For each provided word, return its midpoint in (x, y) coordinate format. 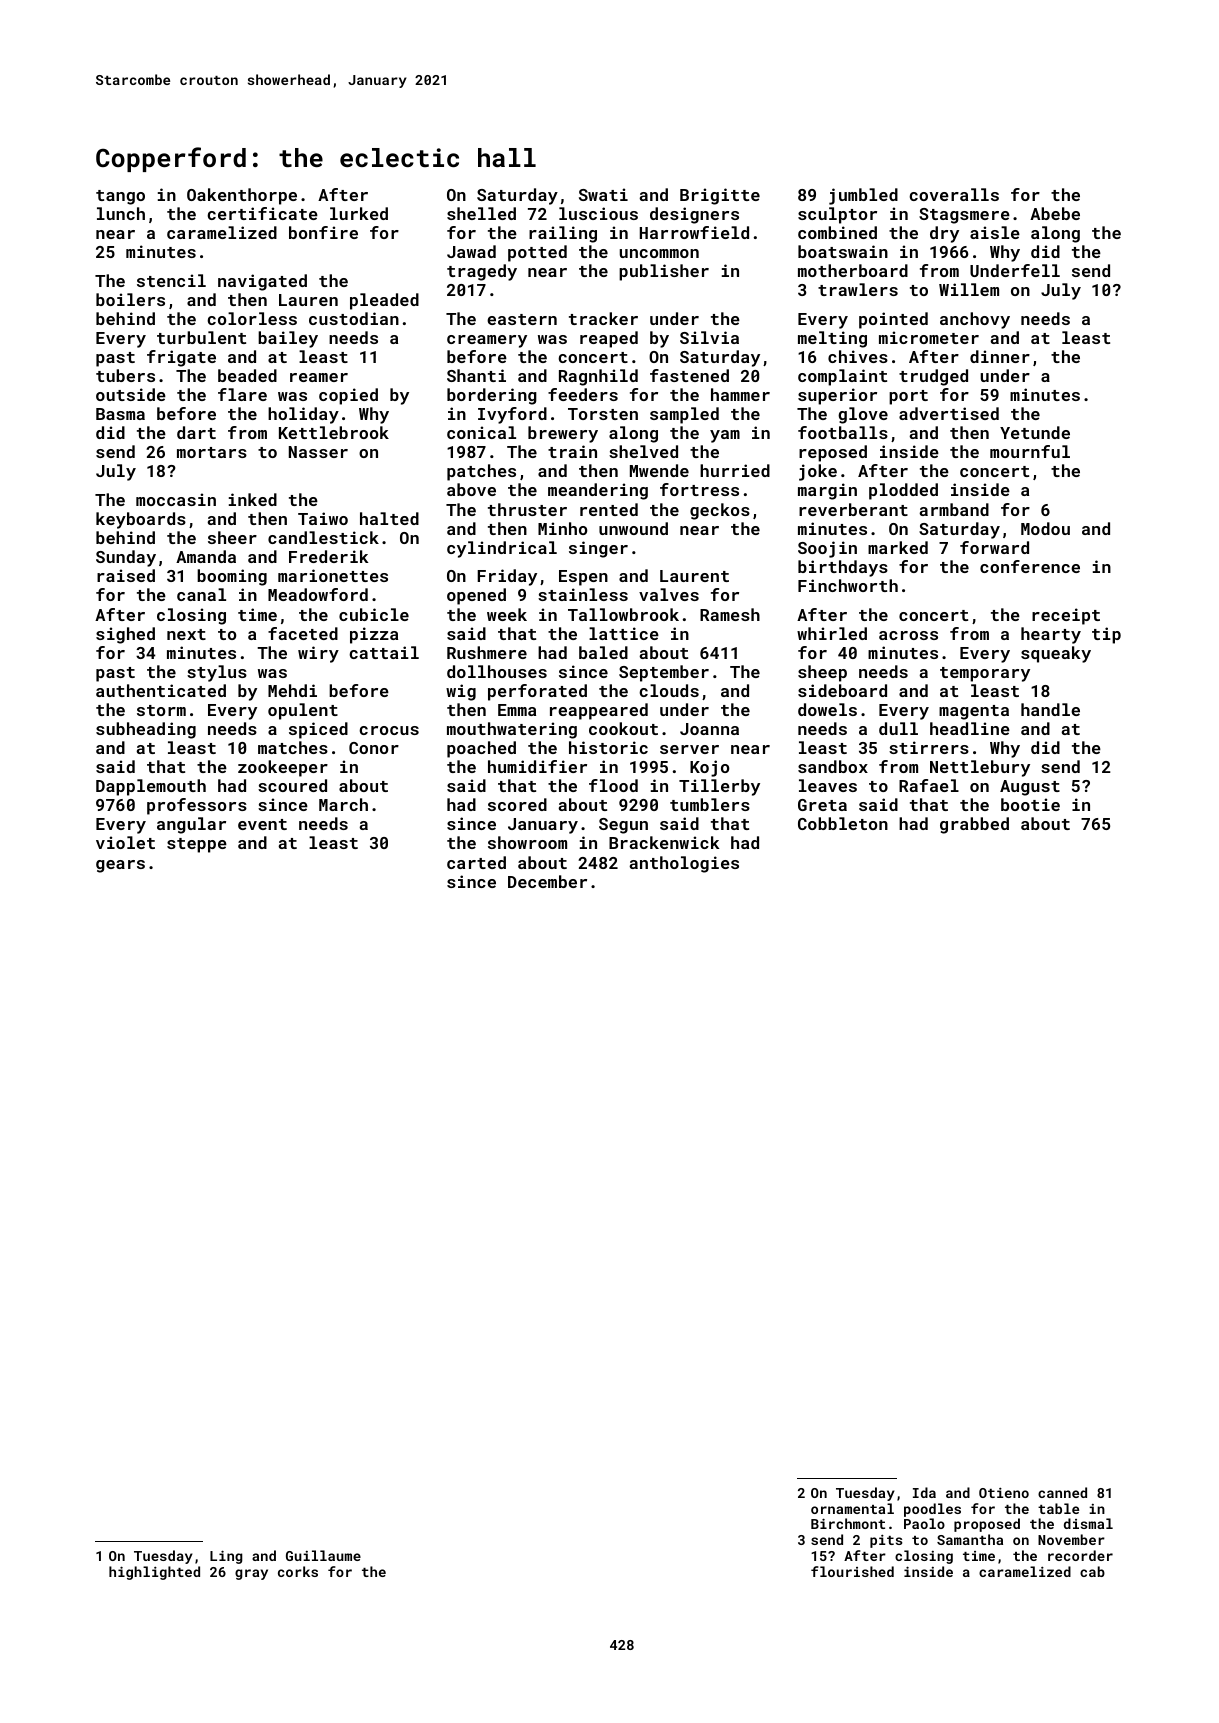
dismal (1088, 1523)
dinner (1000, 356)
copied (348, 396)
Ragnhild (598, 377)
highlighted (154, 1573)
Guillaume (323, 1555)
